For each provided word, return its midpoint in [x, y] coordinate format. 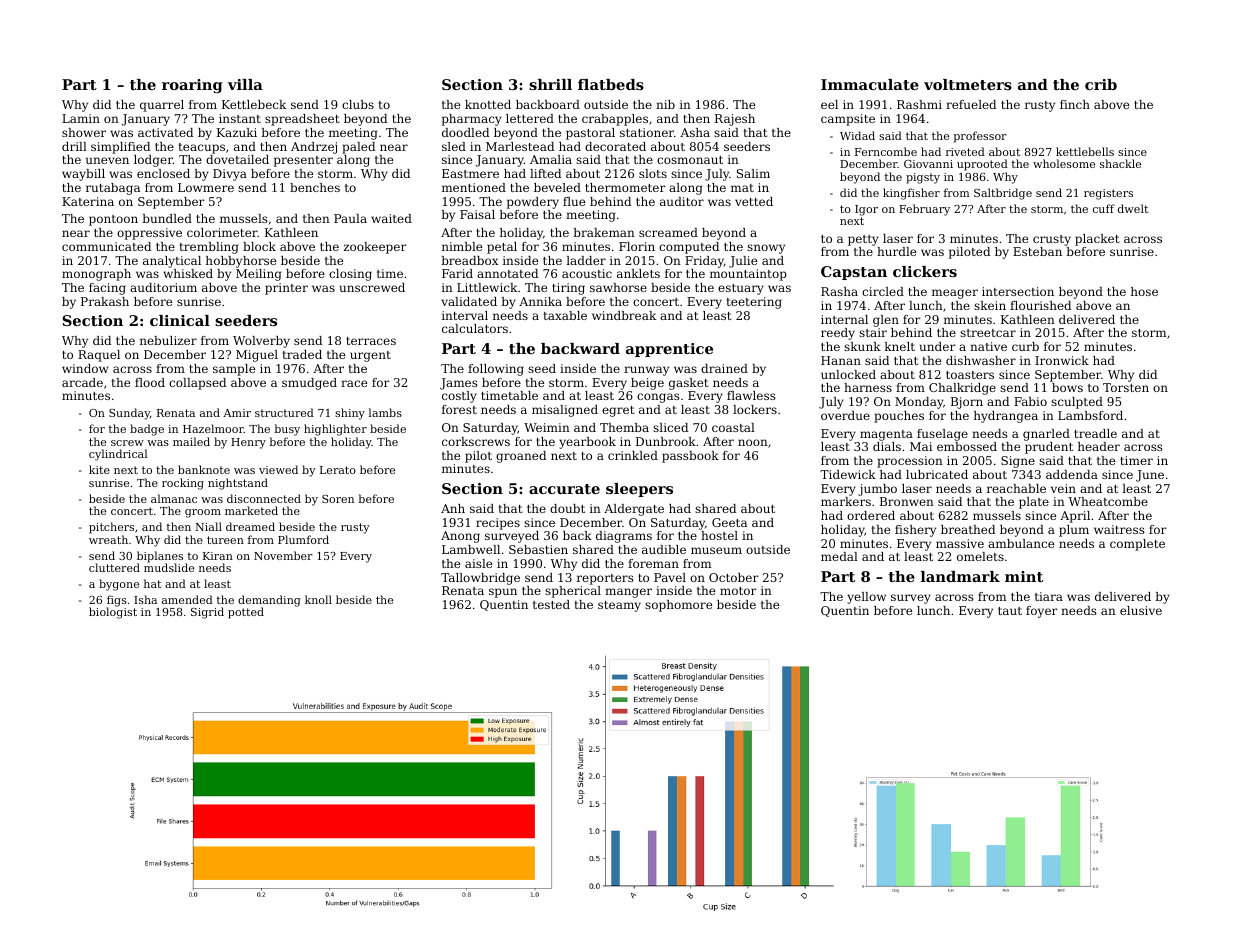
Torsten [1126, 387]
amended [187, 599]
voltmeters [968, 84]
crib [1101, 84]
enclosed [163, 173]
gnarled [1046, 435]
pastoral [590, 134]
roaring [192, 86]
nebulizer [168, 340]
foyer [1042, 612]
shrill [550, 84]
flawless [751, 395]
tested [551, 604]
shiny [350, 414]
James [459, 384]
